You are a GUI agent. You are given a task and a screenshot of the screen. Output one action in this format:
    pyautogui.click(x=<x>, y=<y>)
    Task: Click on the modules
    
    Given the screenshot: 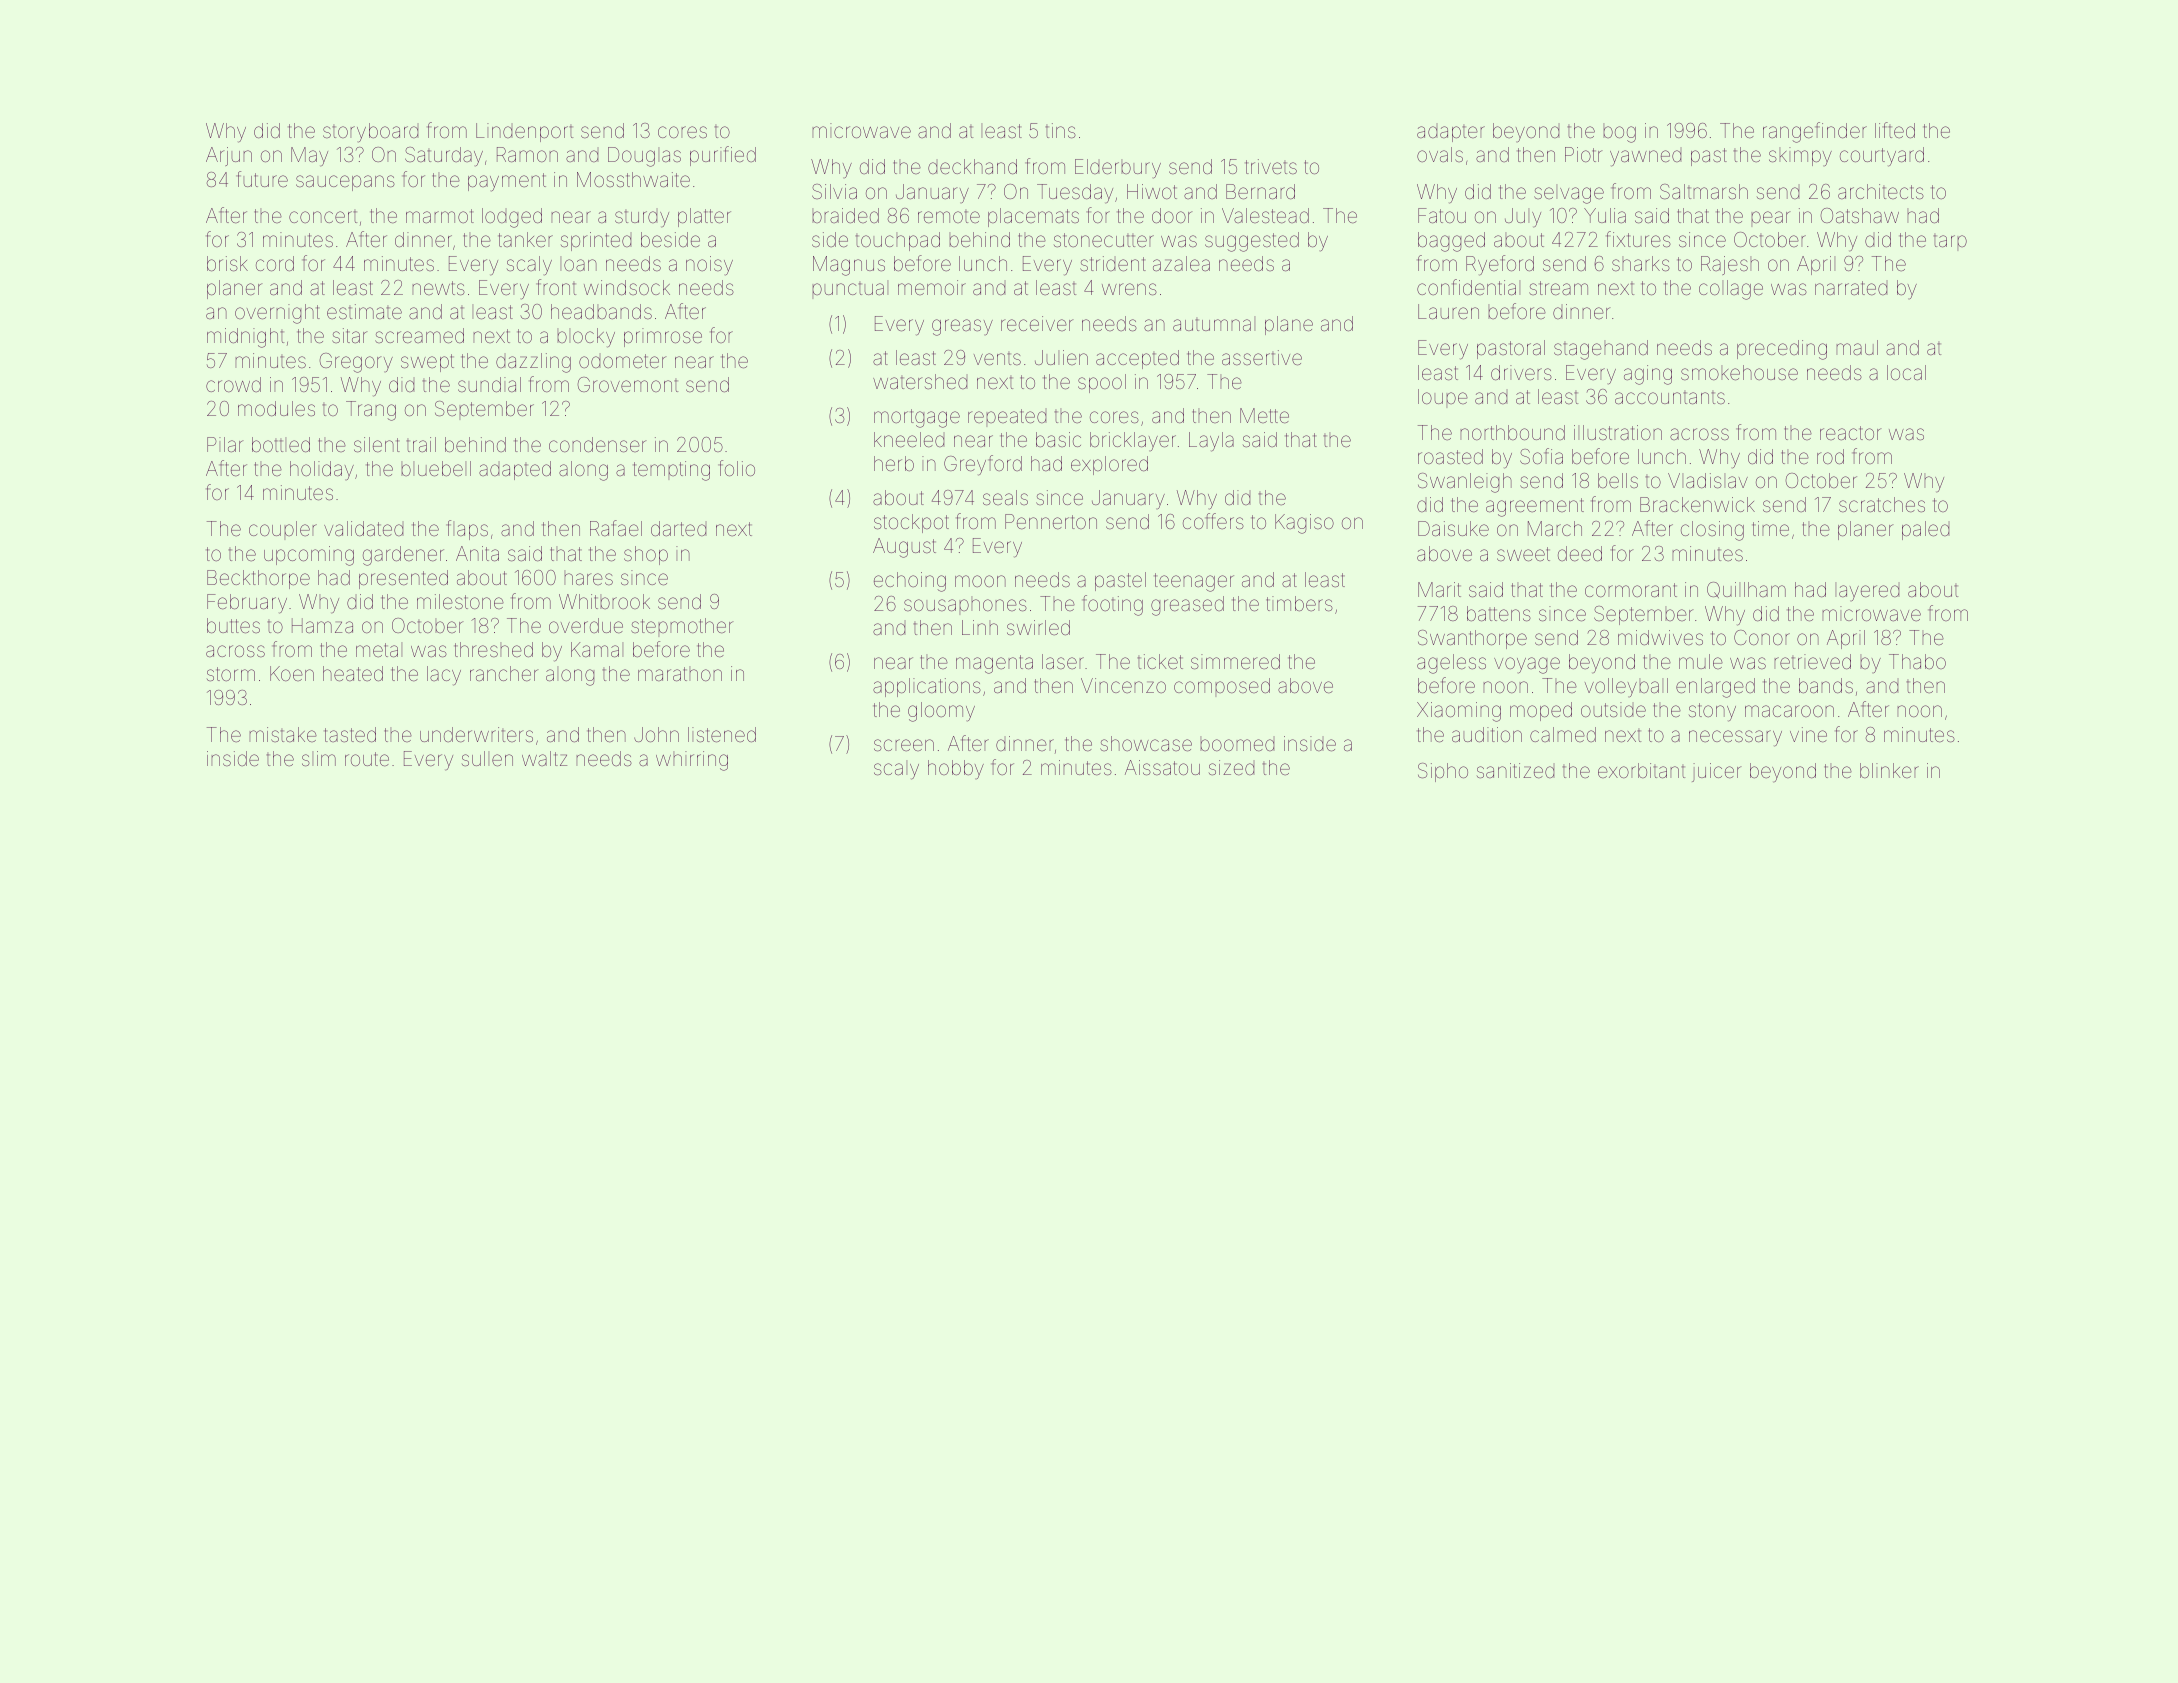 What is the action you would take?
    pyautogui.click(x=276, y=408)
